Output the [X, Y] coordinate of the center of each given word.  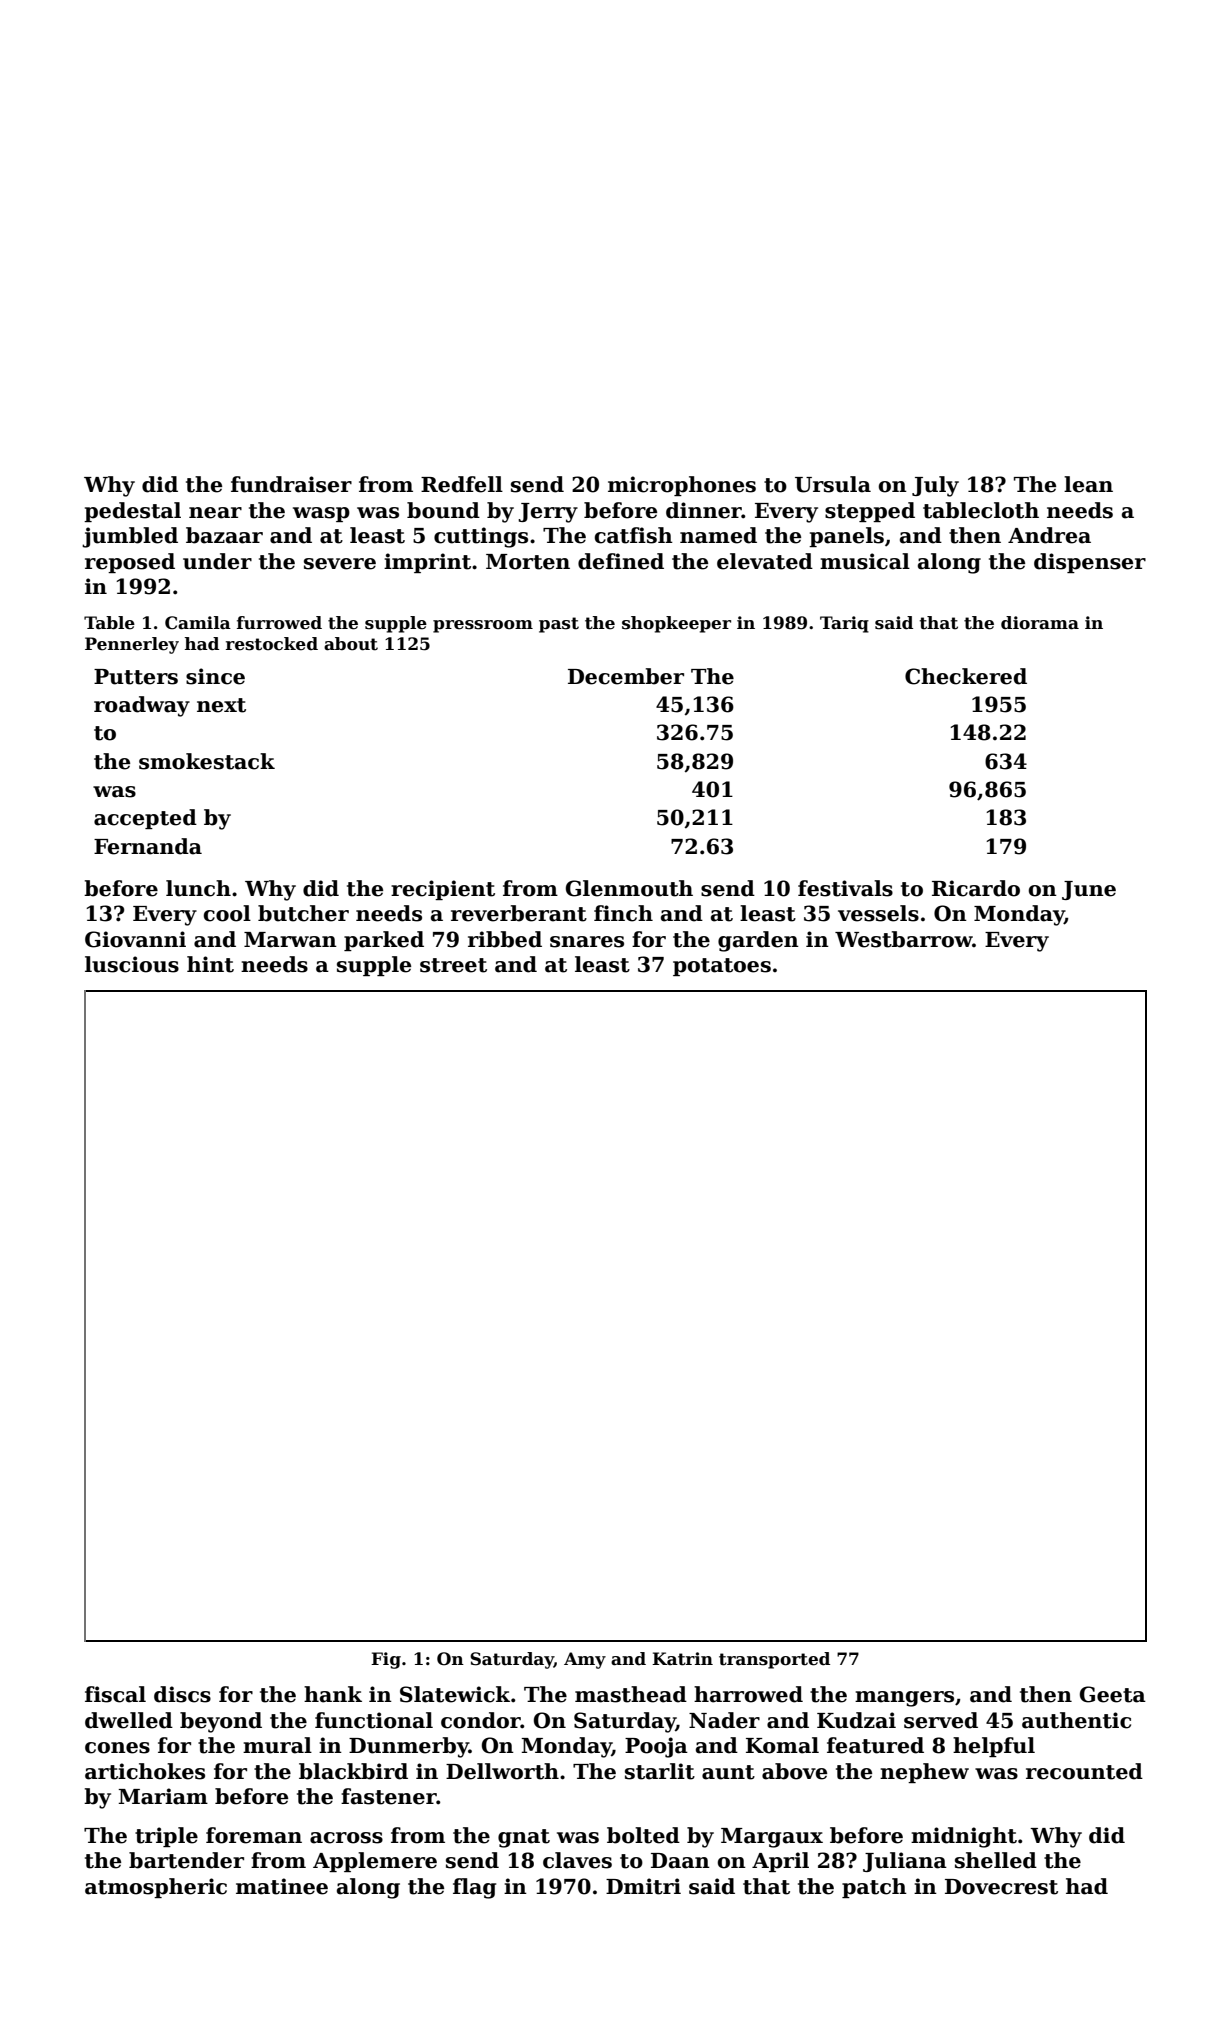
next [221, 705]
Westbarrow [904, 939]
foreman [254, 1835]
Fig [386, 1660]
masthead [631, 1694]
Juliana [905, 1862]
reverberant [519, 913]
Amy [585, 1660]
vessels [878, 913]
